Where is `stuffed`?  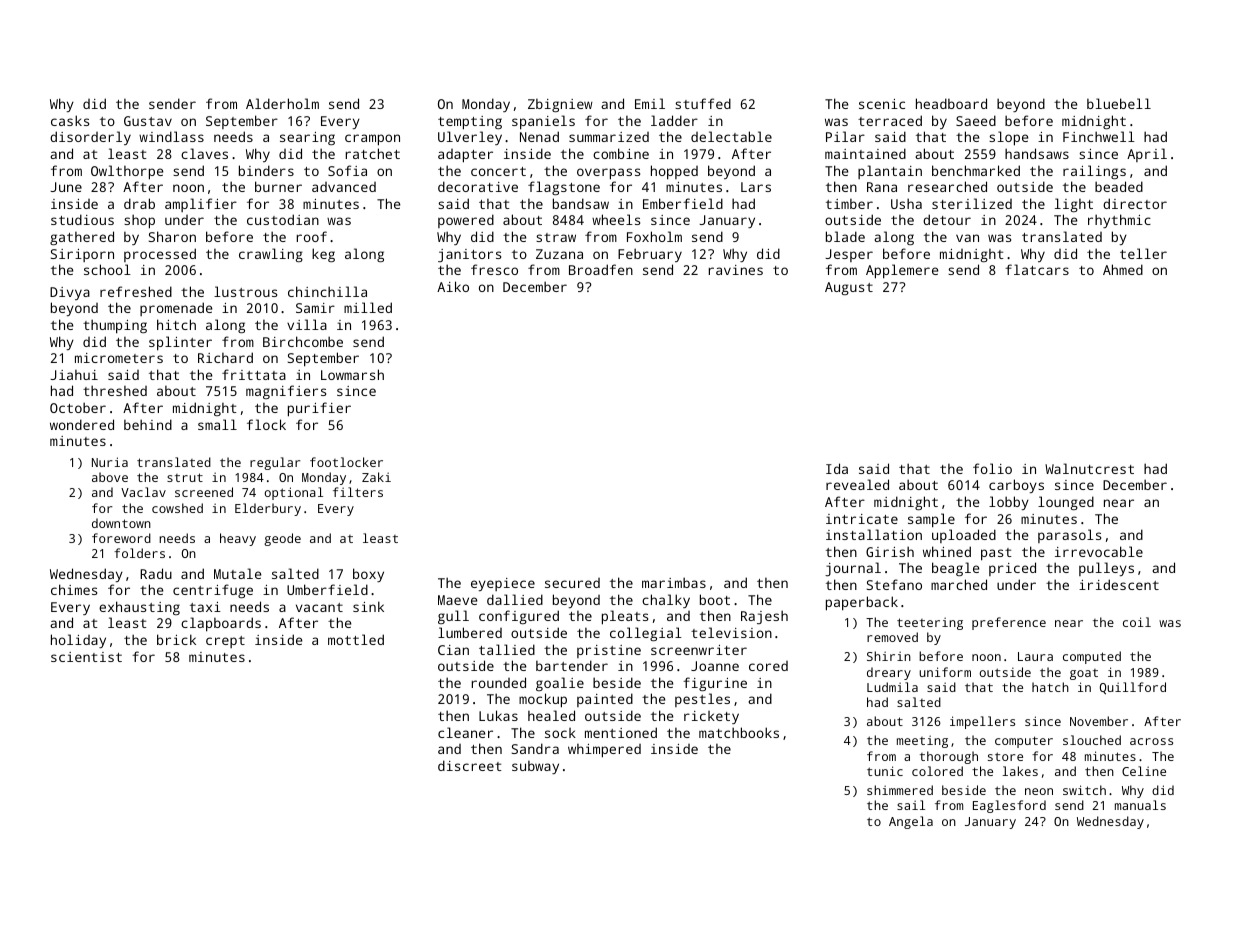
stuffed is located at coordinates (703, 103).
